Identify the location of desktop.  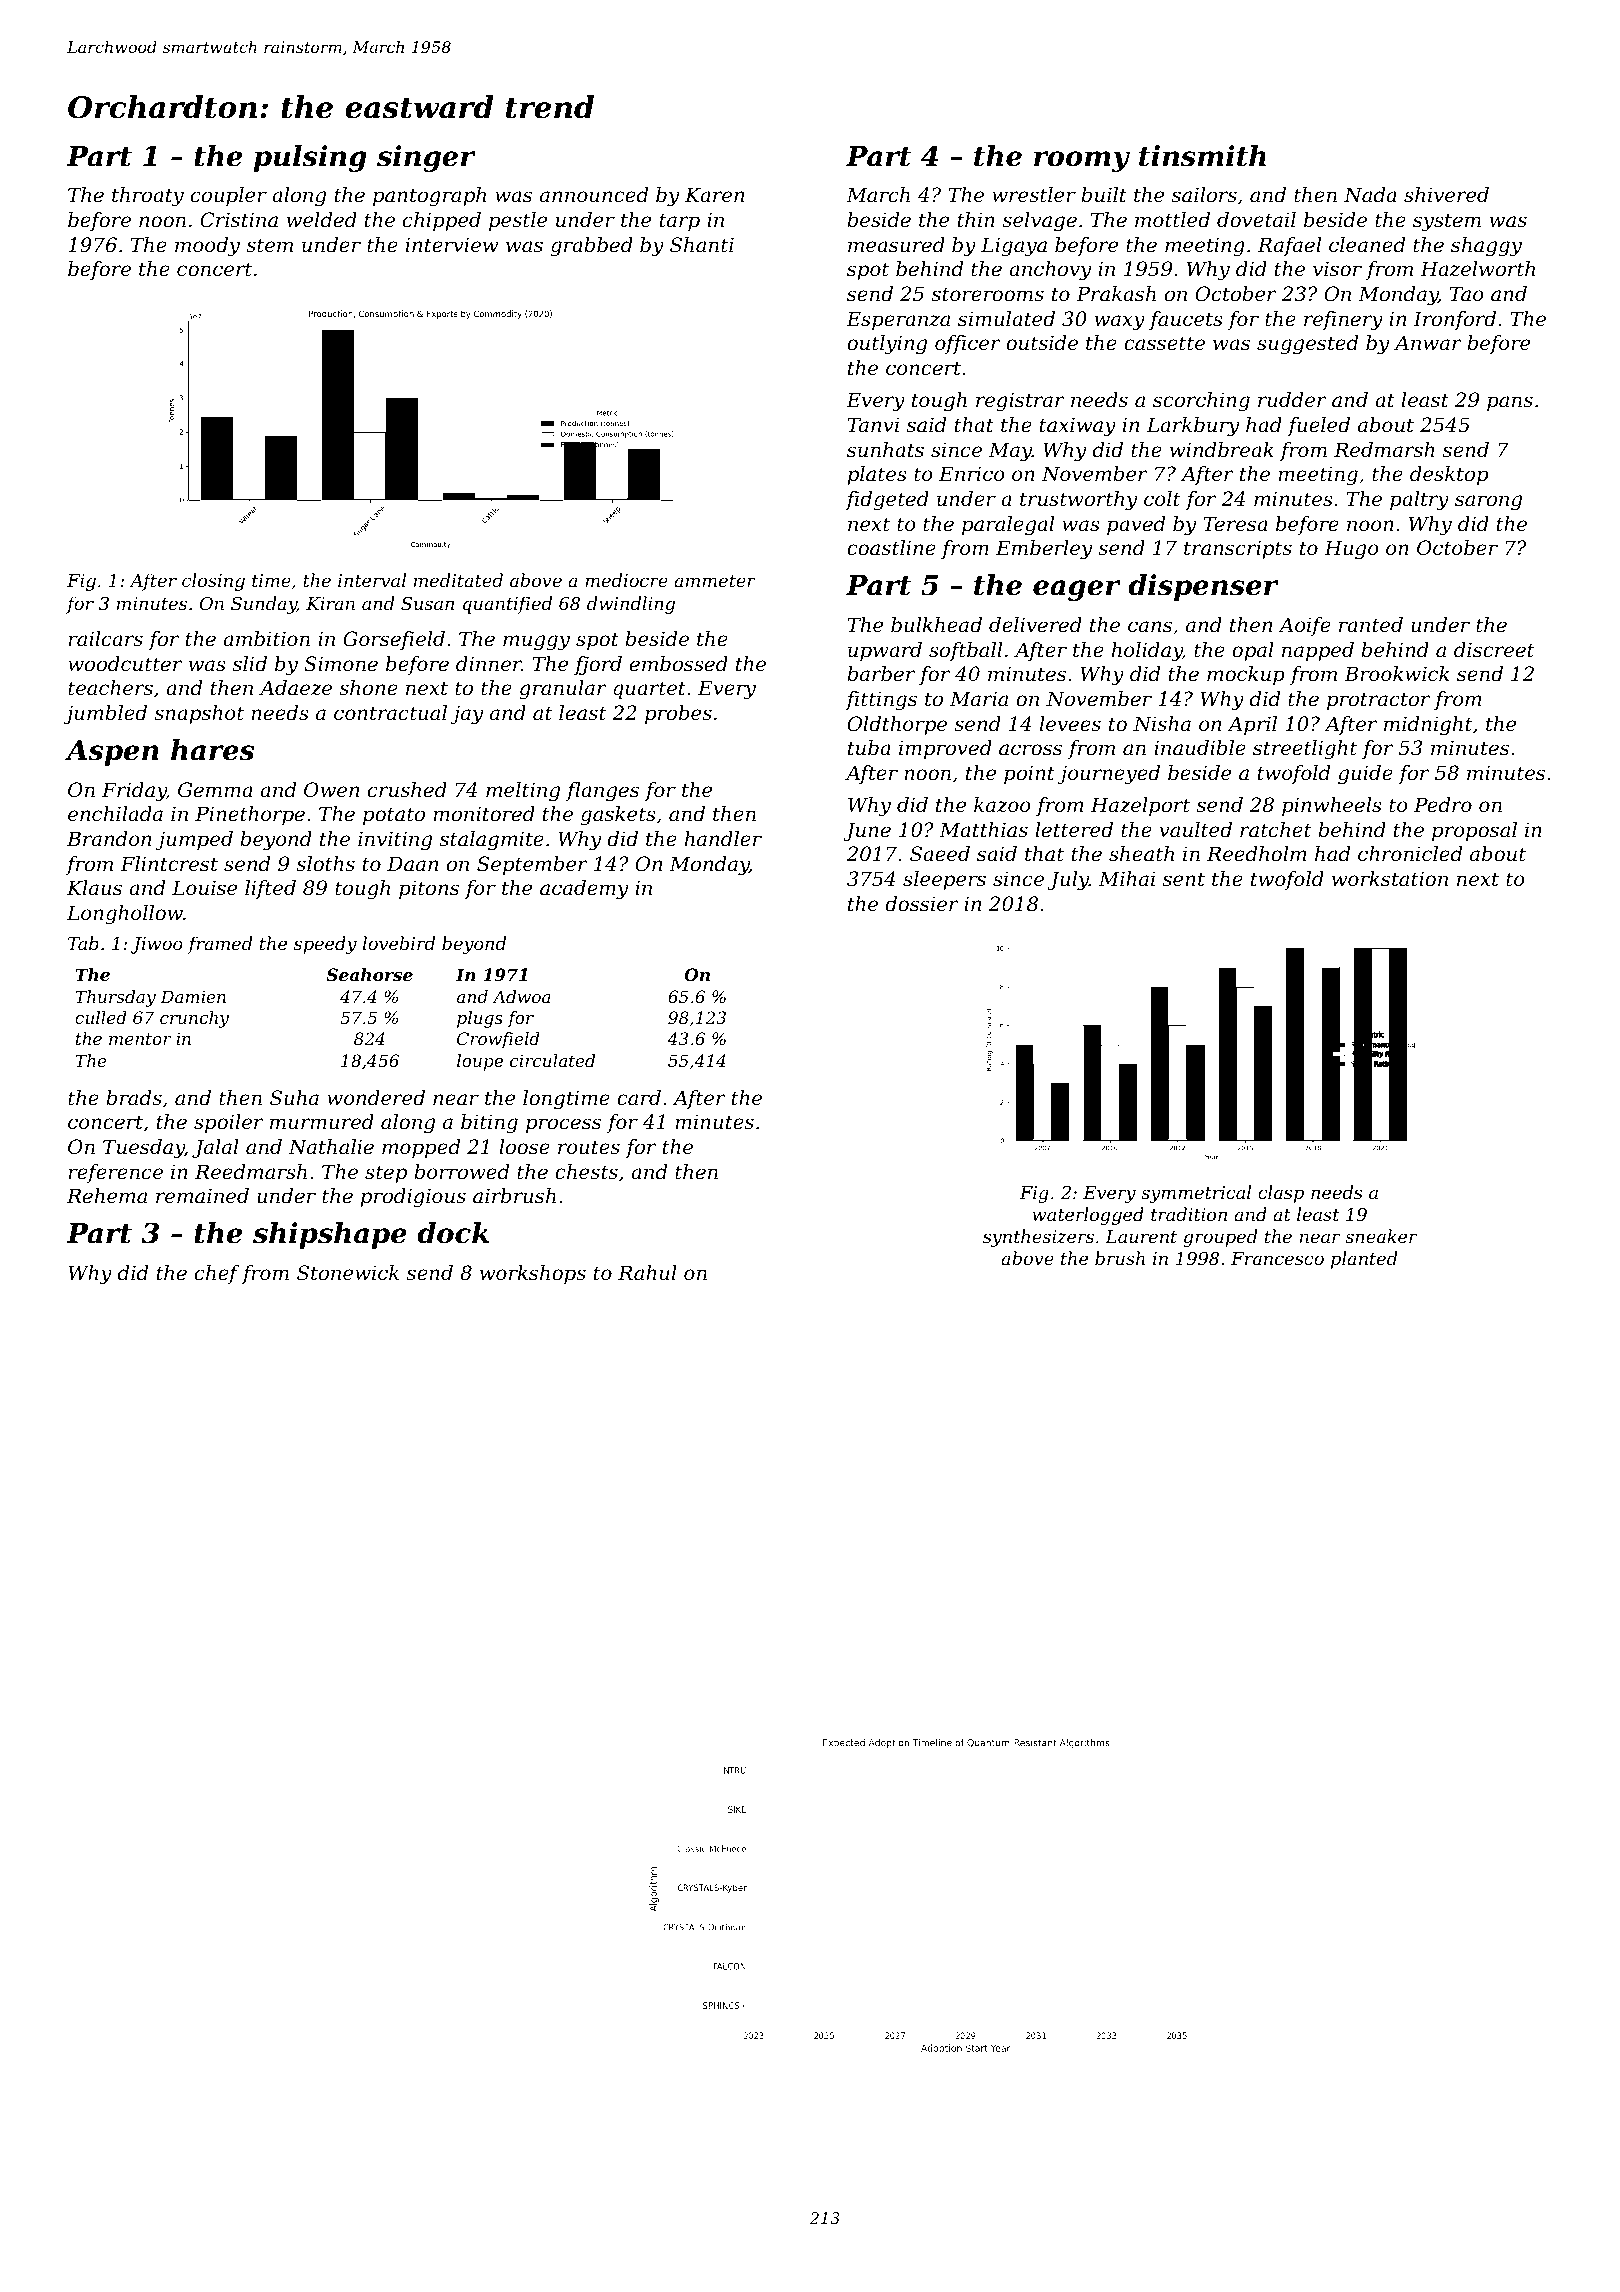
(1449, 475).
